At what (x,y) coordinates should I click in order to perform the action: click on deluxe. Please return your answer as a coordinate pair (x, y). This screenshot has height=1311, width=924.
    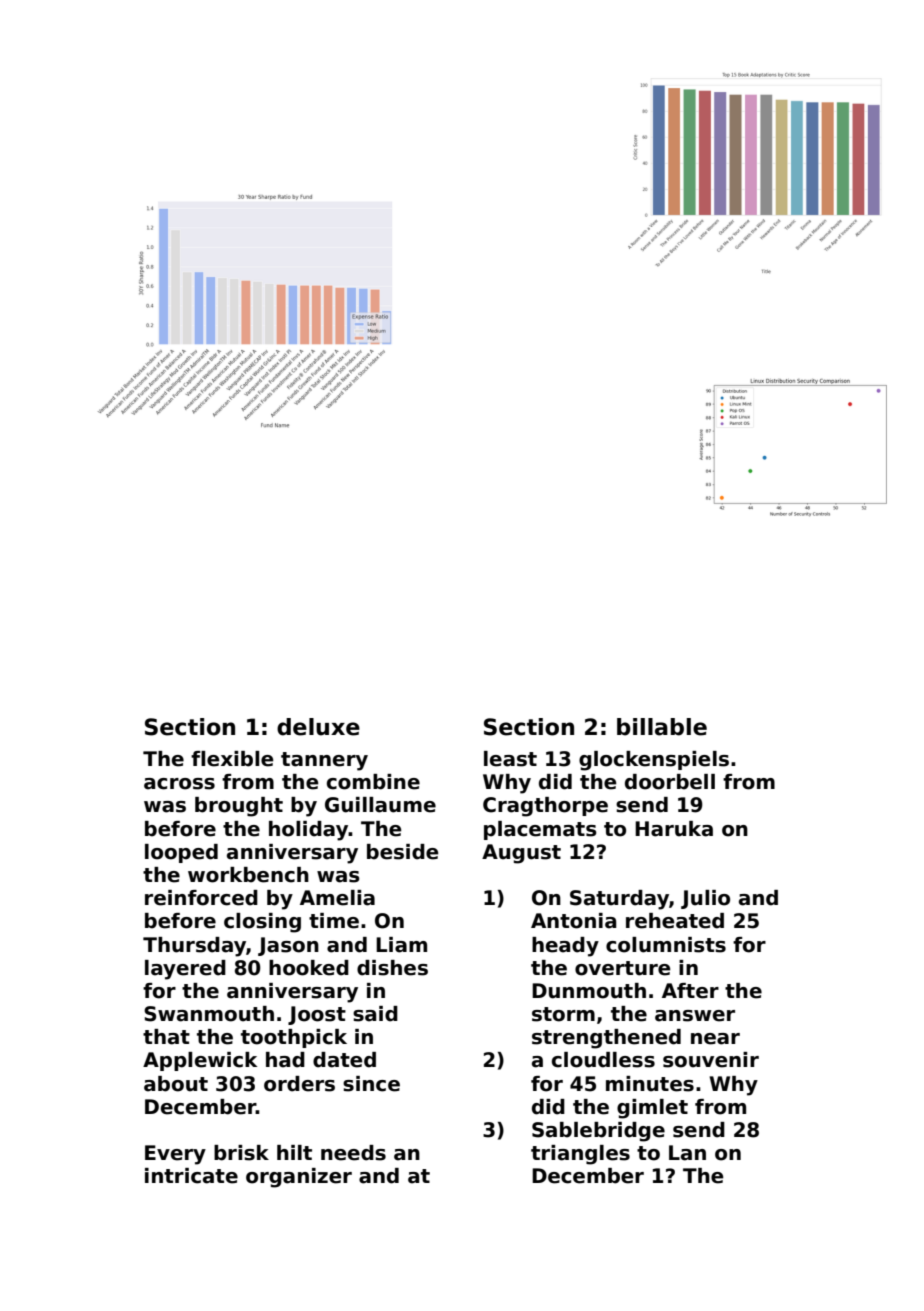
    Looking at the image, I should click on (318, 727).
